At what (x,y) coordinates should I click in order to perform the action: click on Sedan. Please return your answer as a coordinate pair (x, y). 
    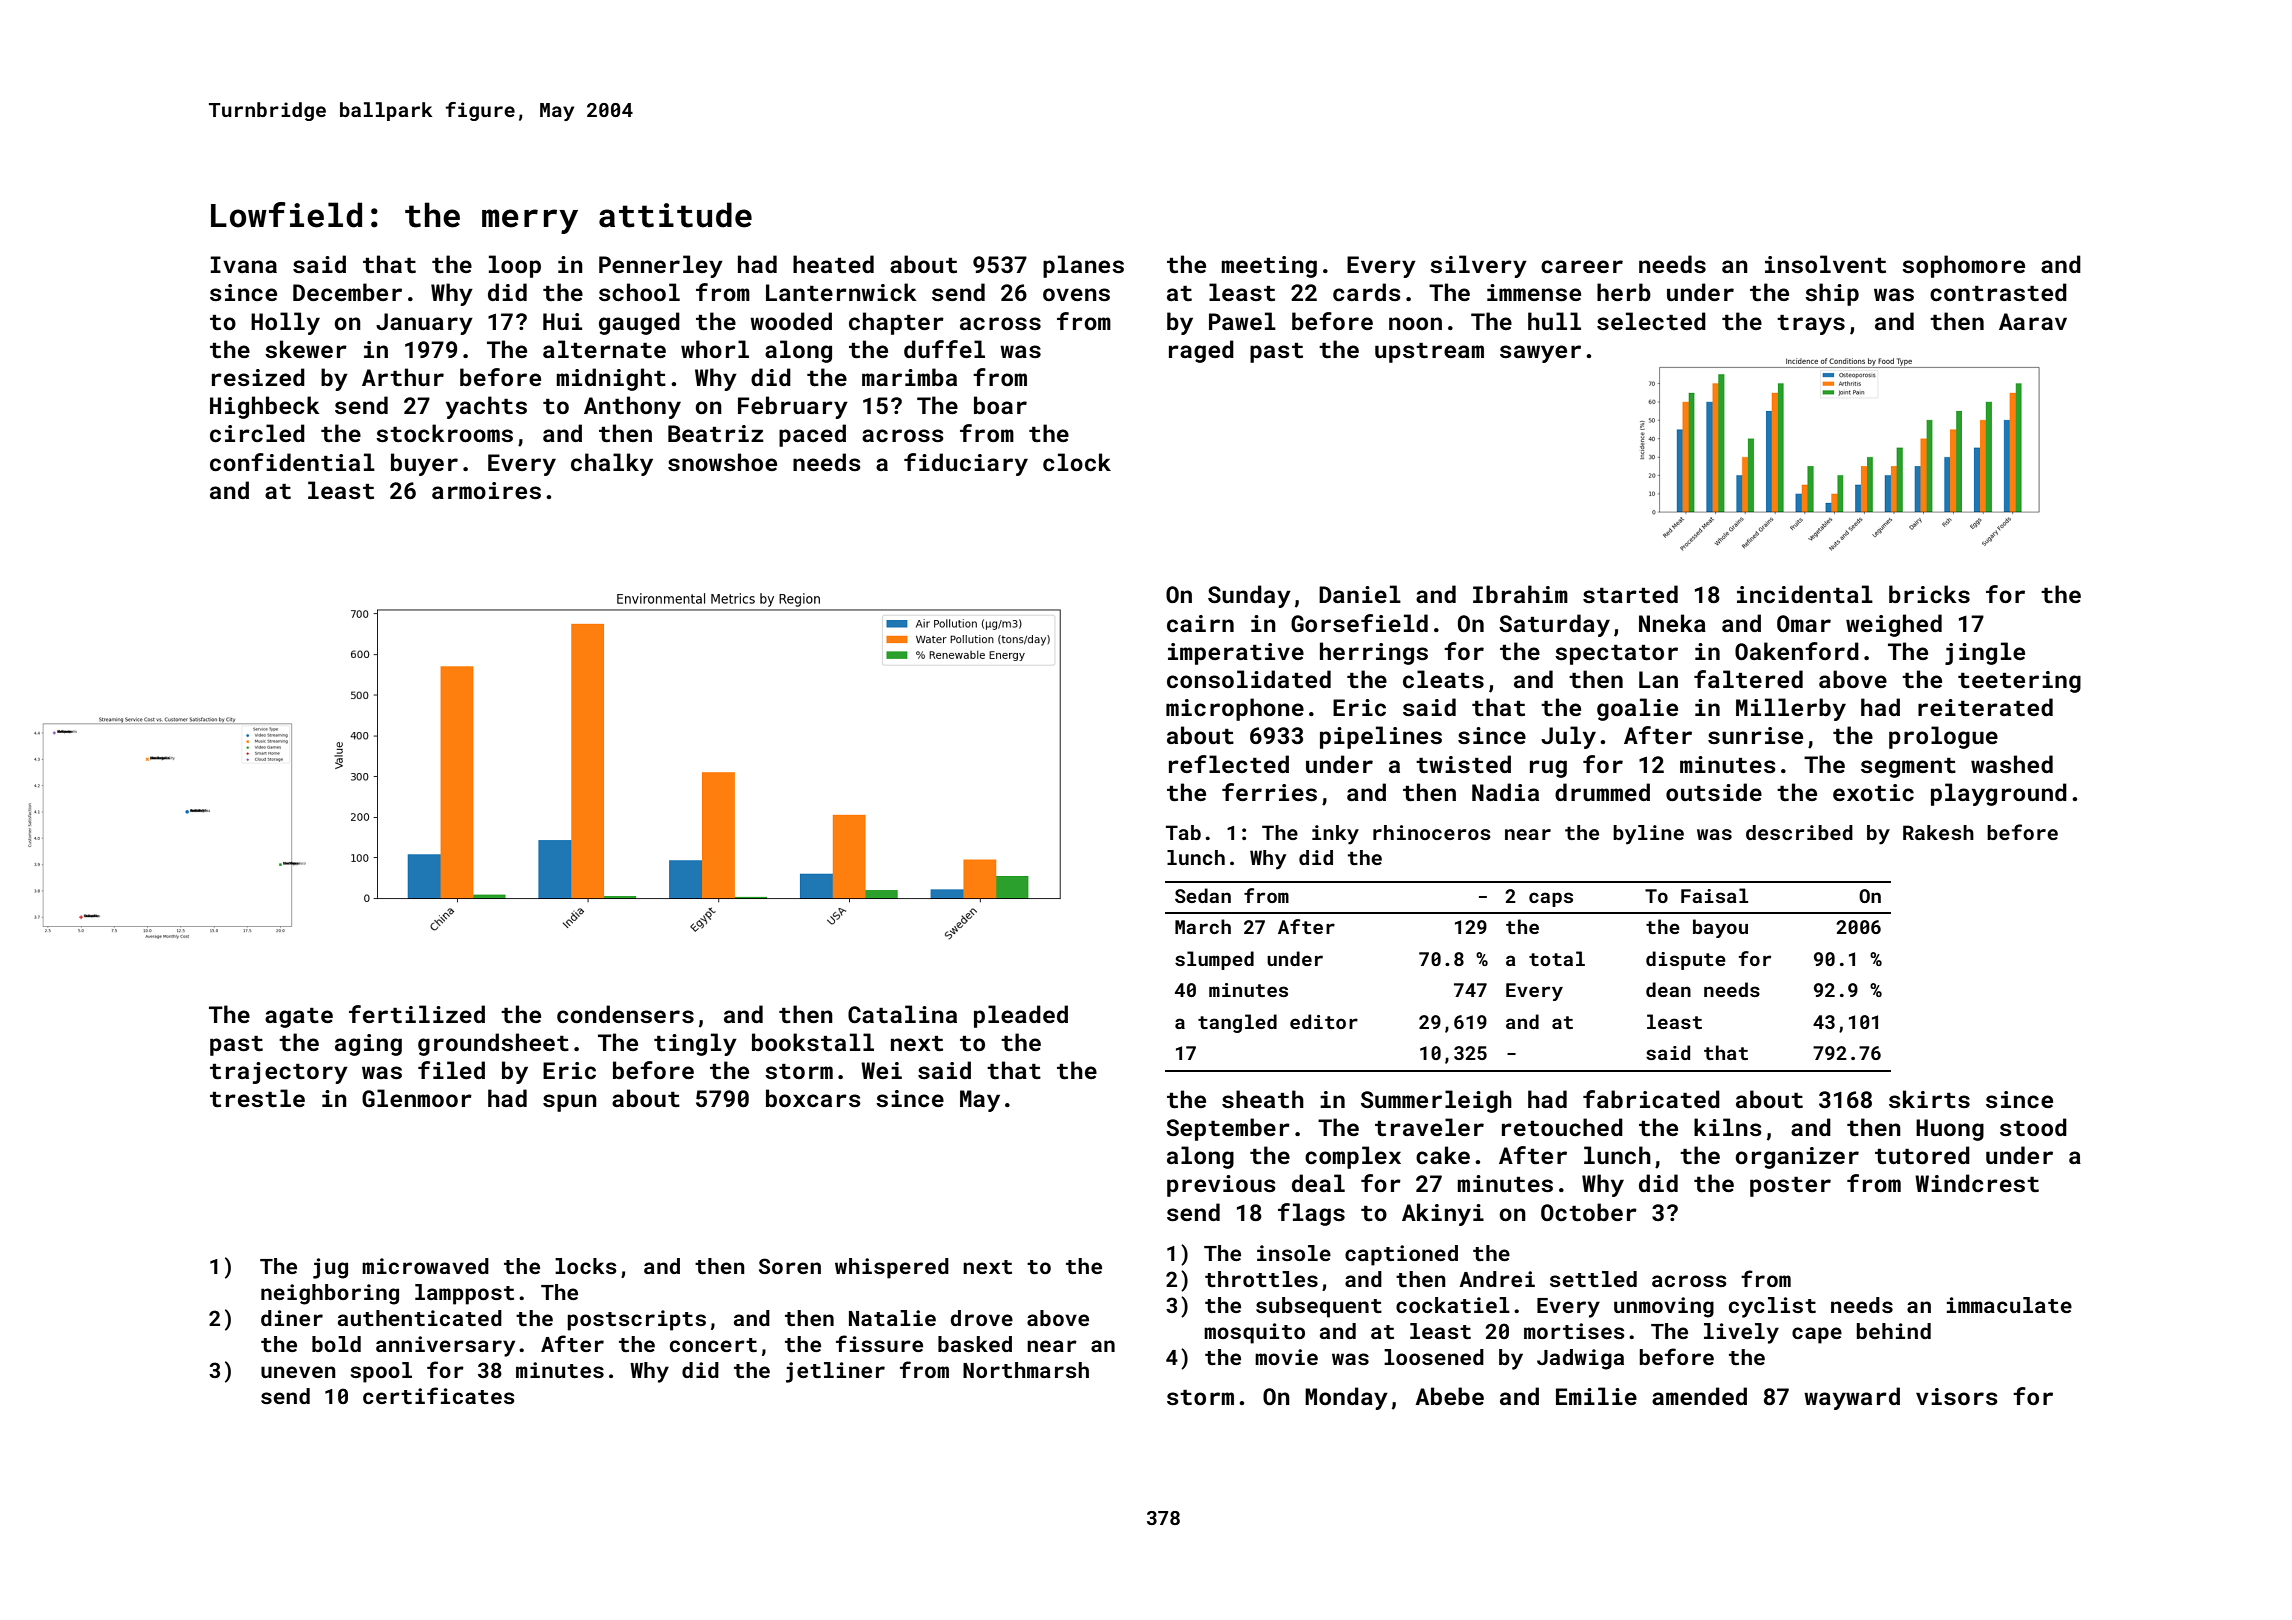
    Looking at the image, I should click on (1203, 895).
